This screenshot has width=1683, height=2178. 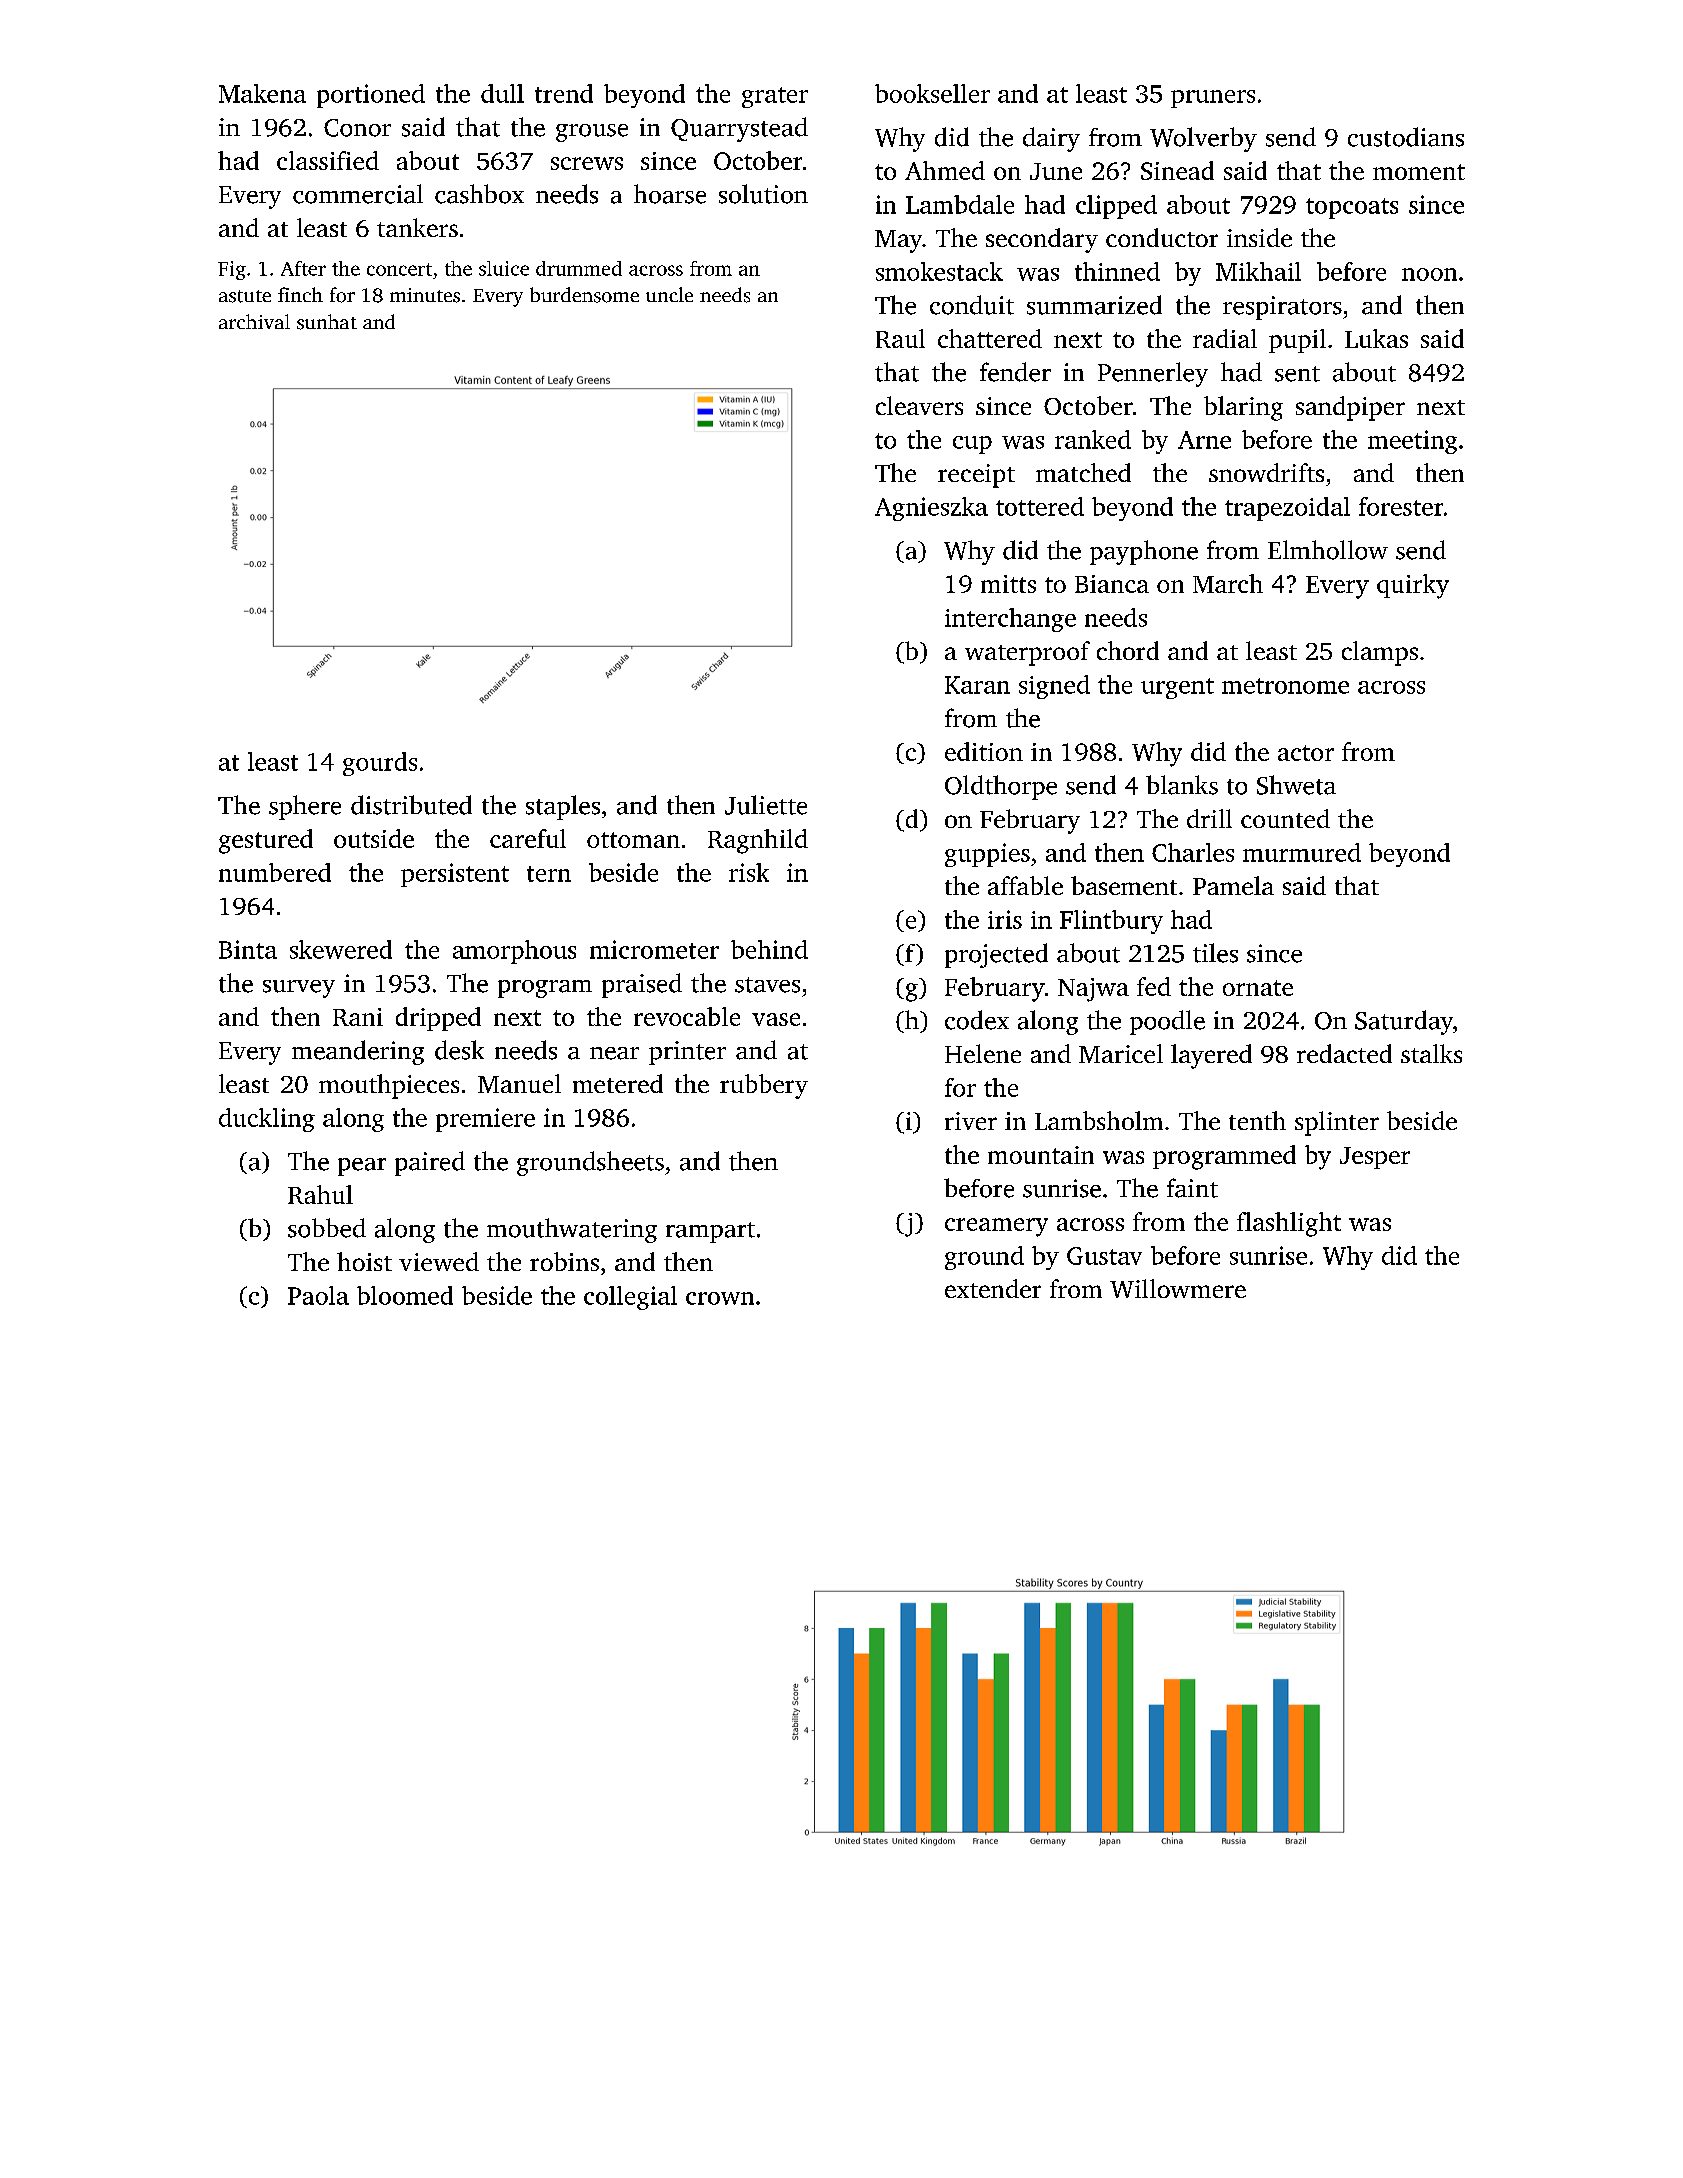 What do you see at coordinates (254, 321) in the screenshot?
I see `archival` at bounding box center [254, 321].
